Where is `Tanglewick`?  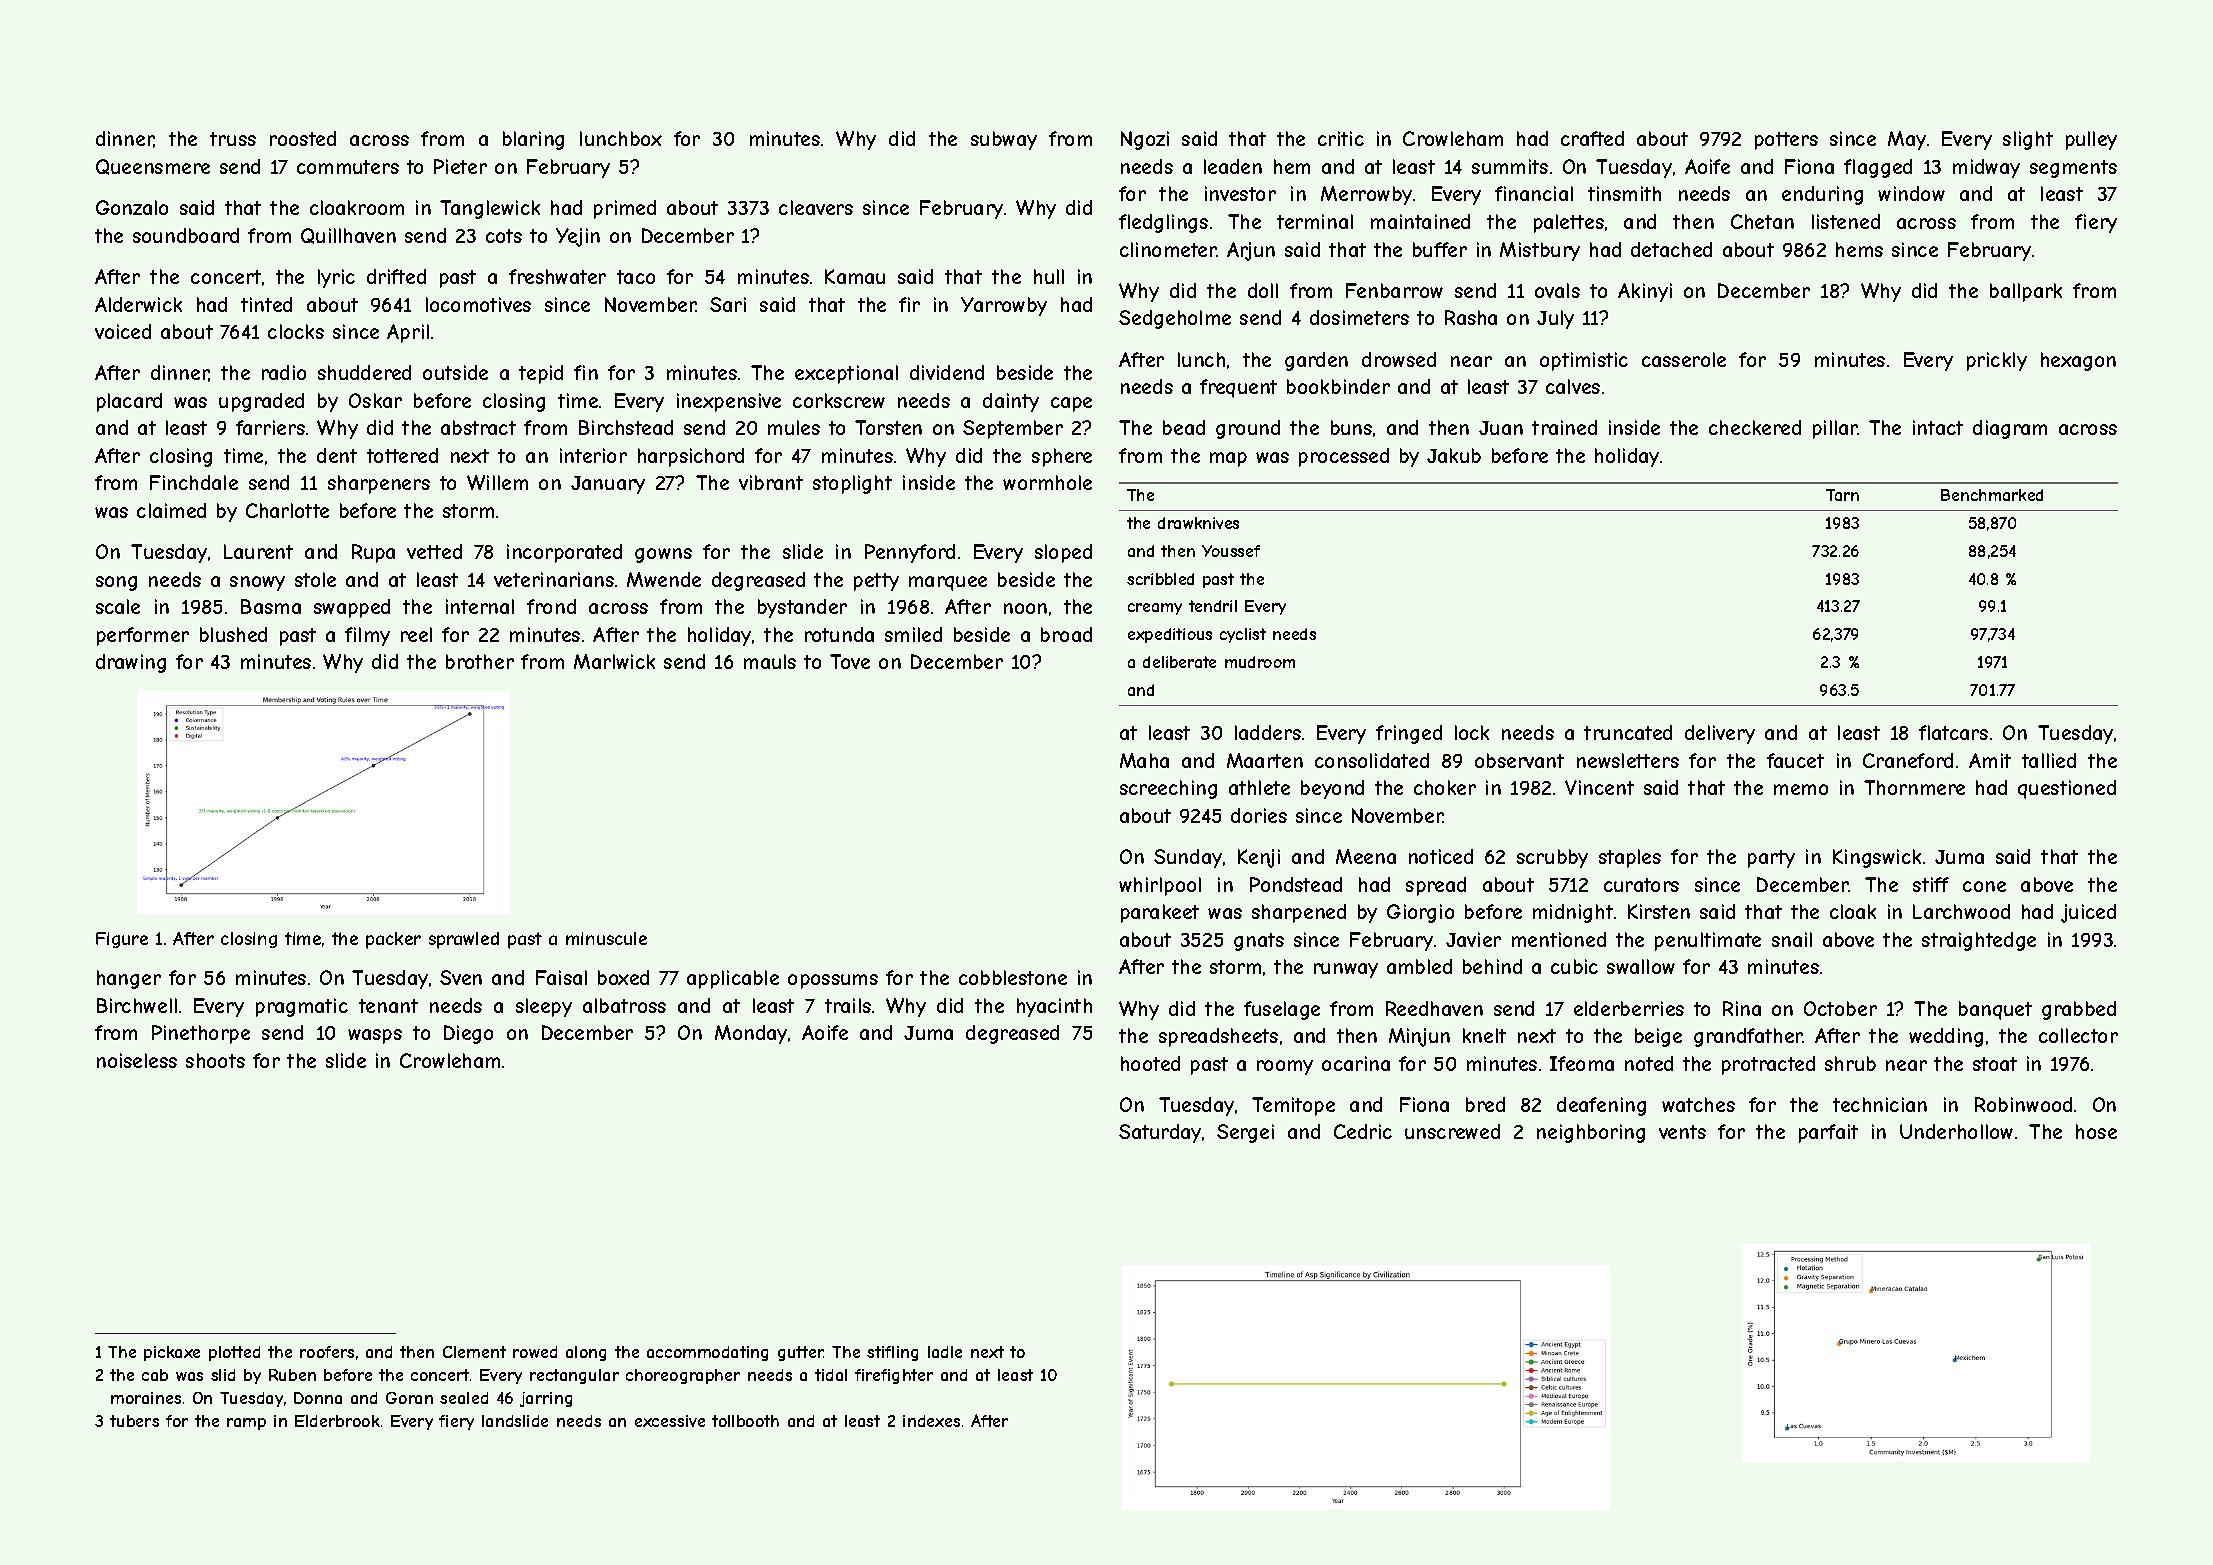
Tanglewick is located at coordinates (490, 209).
